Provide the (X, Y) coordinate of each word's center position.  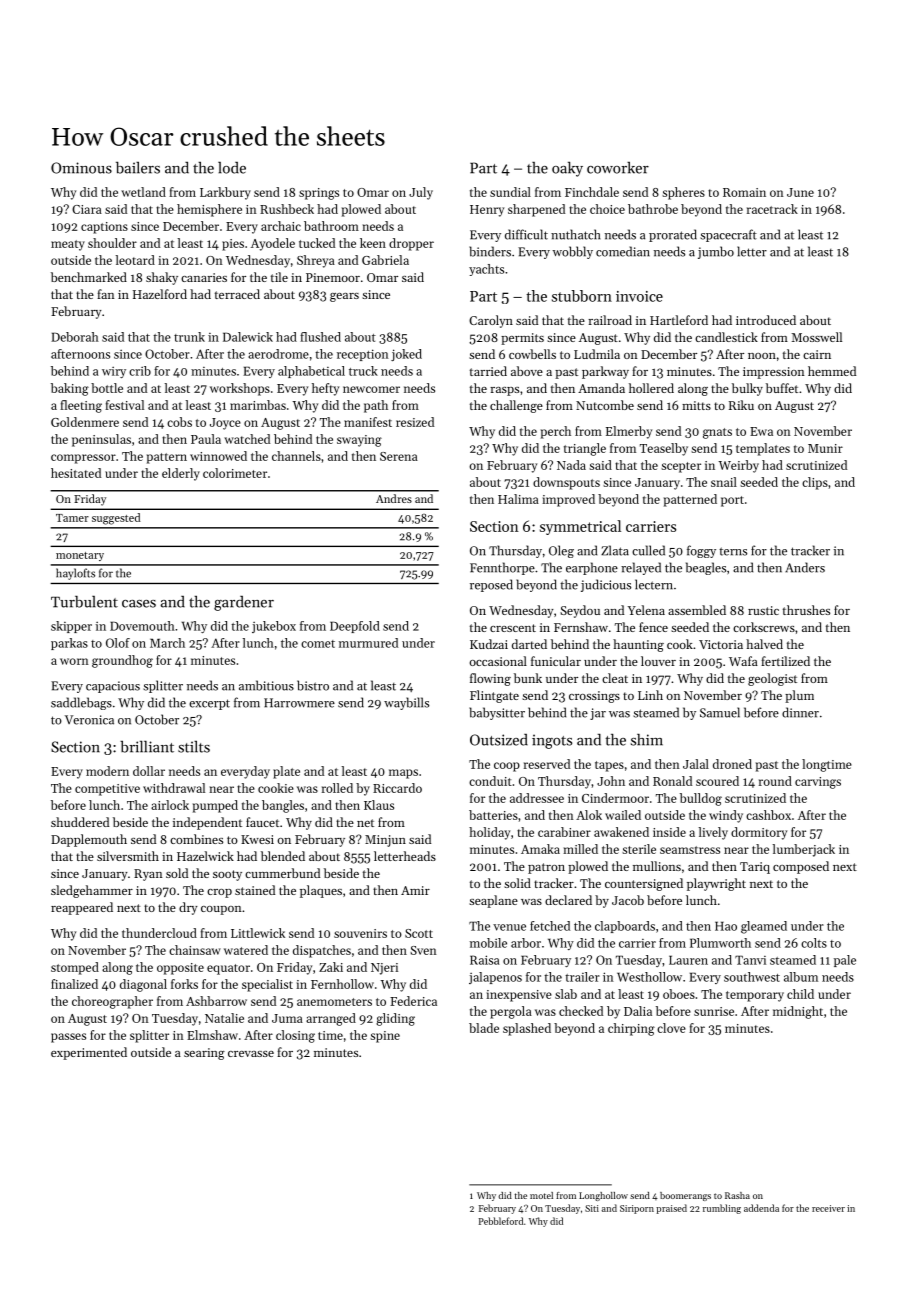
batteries (493, 815)
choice (607, 209)
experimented (89, 1053)
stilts (194, 747)
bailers (138, 168)
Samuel (720, 712)
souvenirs (360, 933)
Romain (744, 192)
